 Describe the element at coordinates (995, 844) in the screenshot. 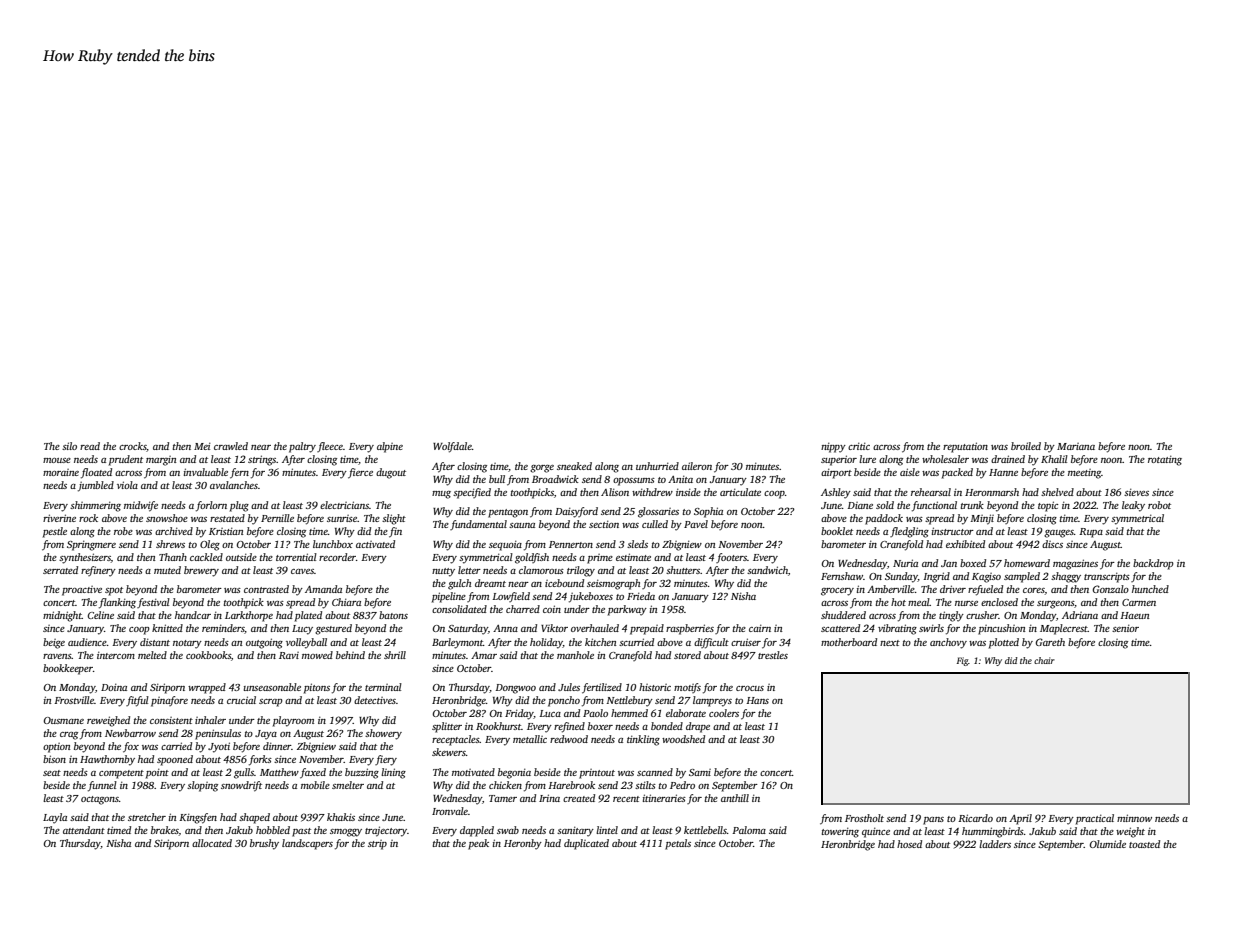

I see `ladders` at that location.
